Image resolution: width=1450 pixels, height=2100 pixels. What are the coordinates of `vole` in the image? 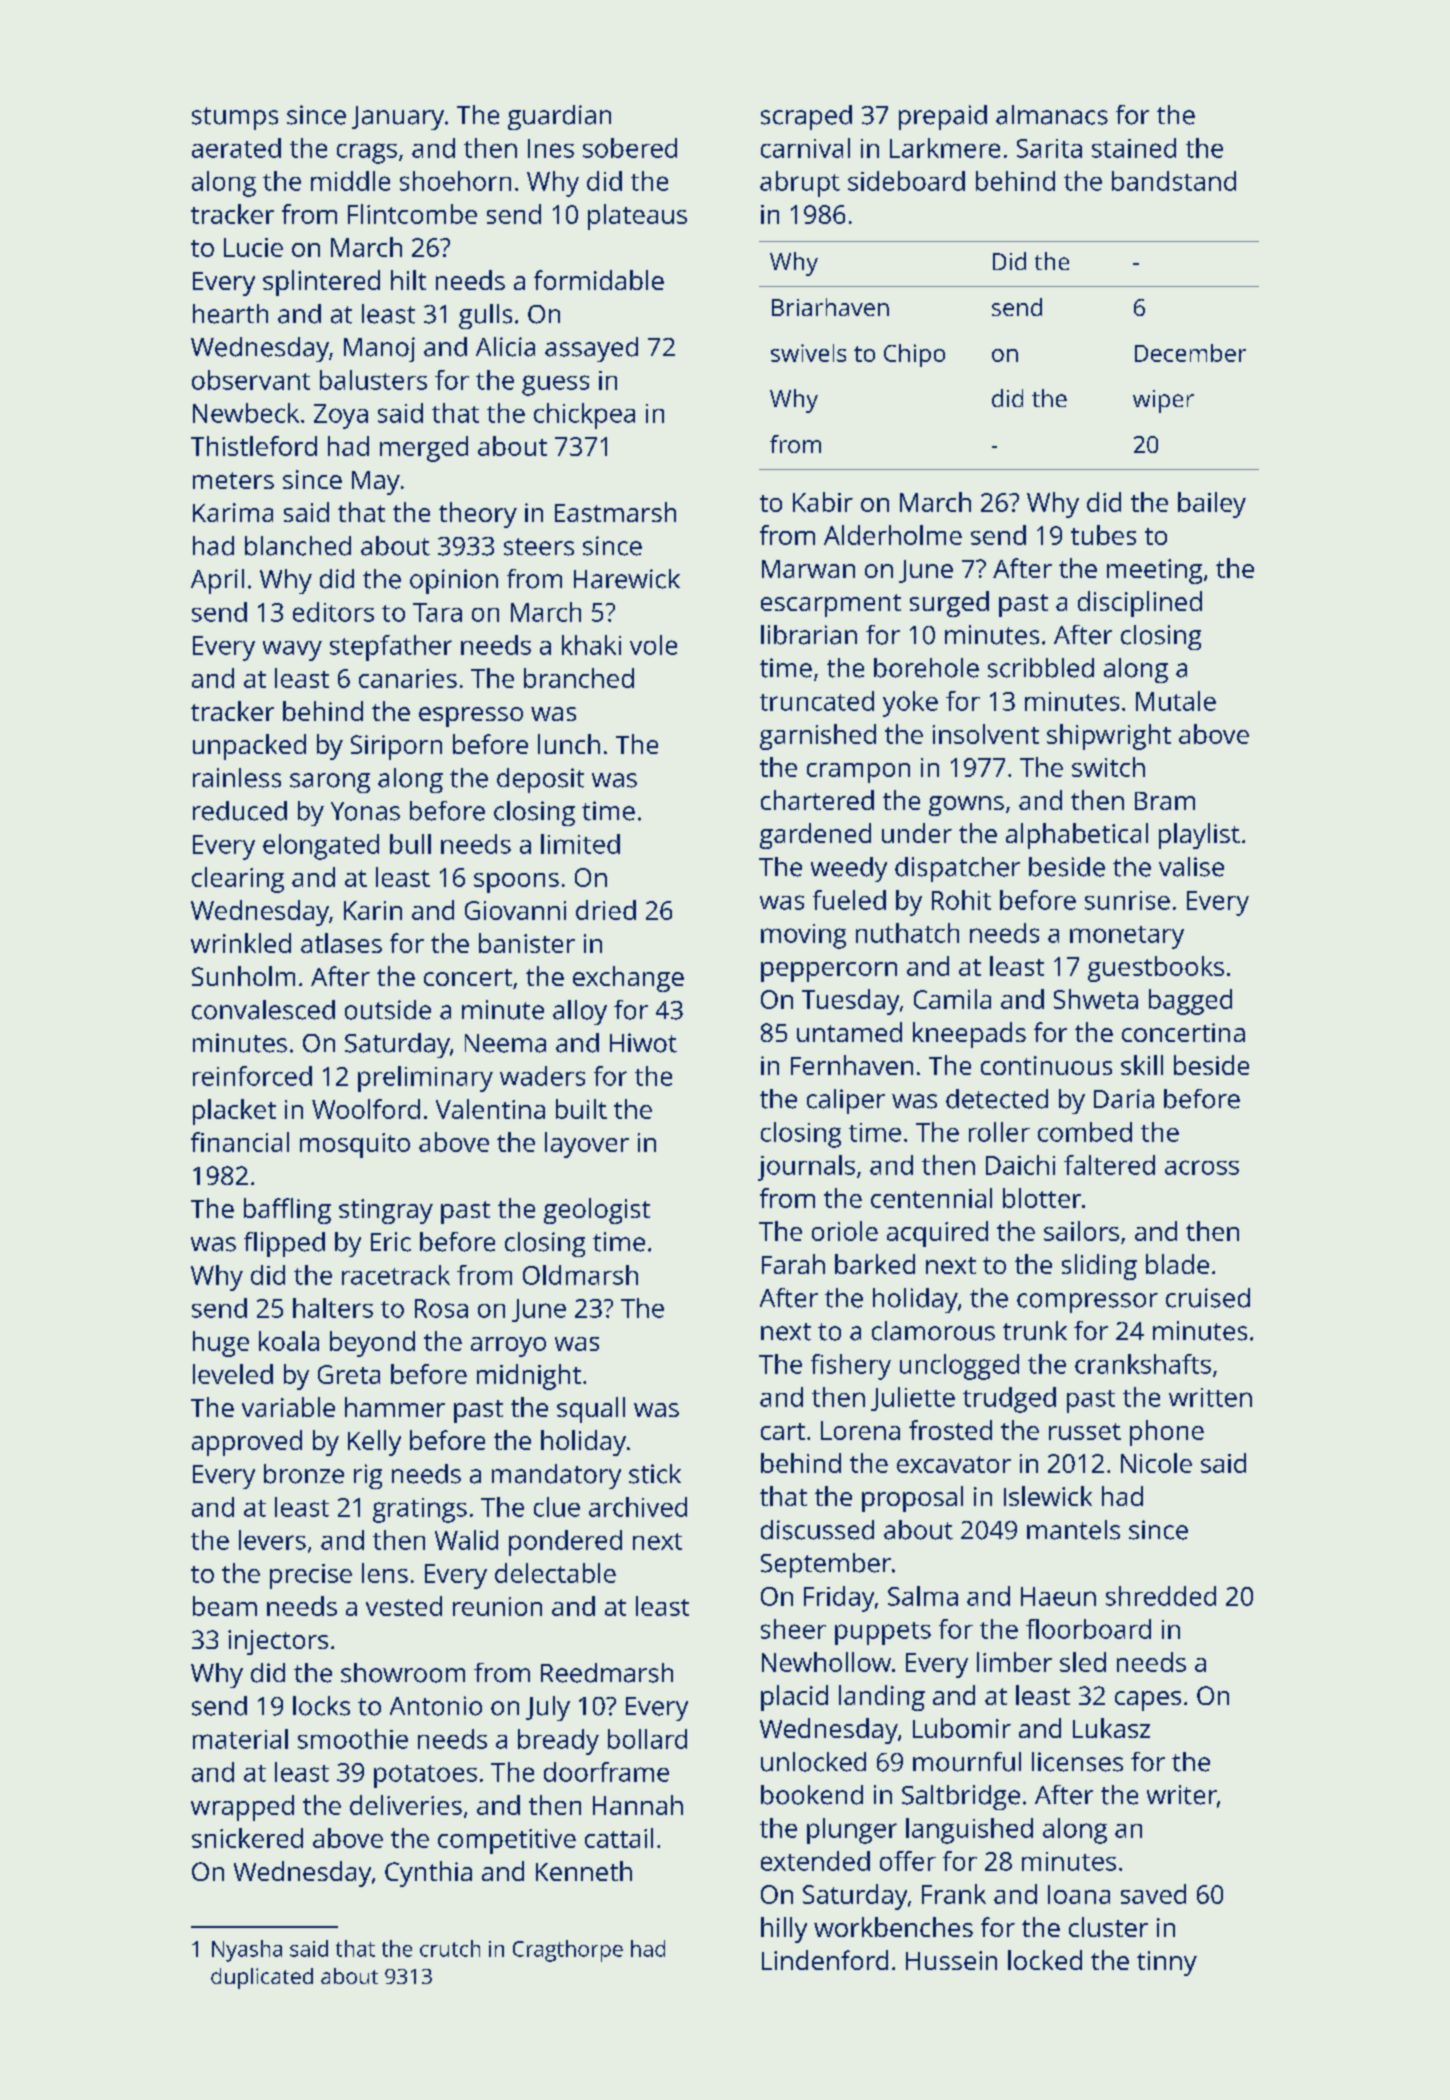 It's located at (653, 645).
